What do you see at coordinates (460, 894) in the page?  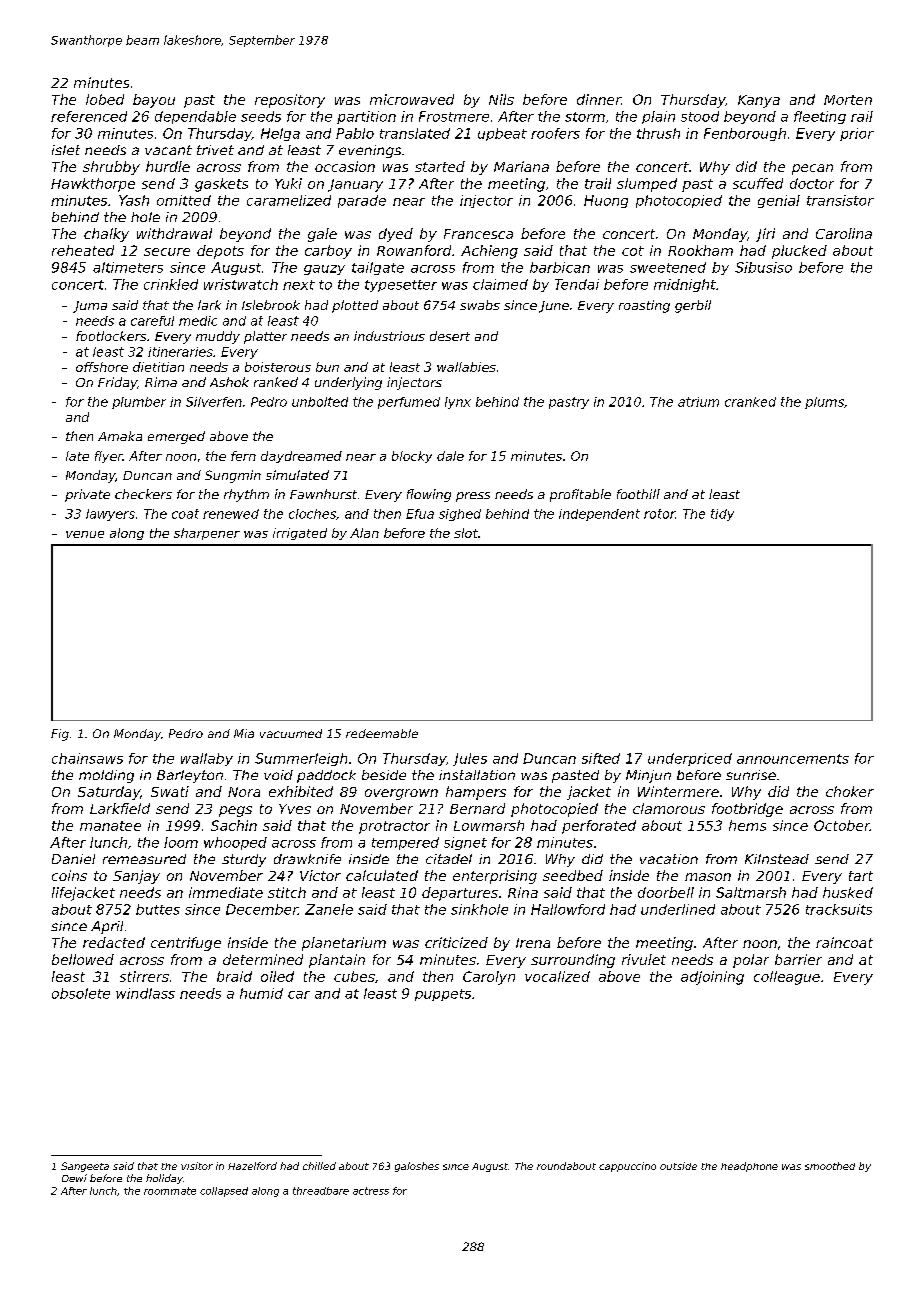 I see `departures` at bounding box center [460, 894].
